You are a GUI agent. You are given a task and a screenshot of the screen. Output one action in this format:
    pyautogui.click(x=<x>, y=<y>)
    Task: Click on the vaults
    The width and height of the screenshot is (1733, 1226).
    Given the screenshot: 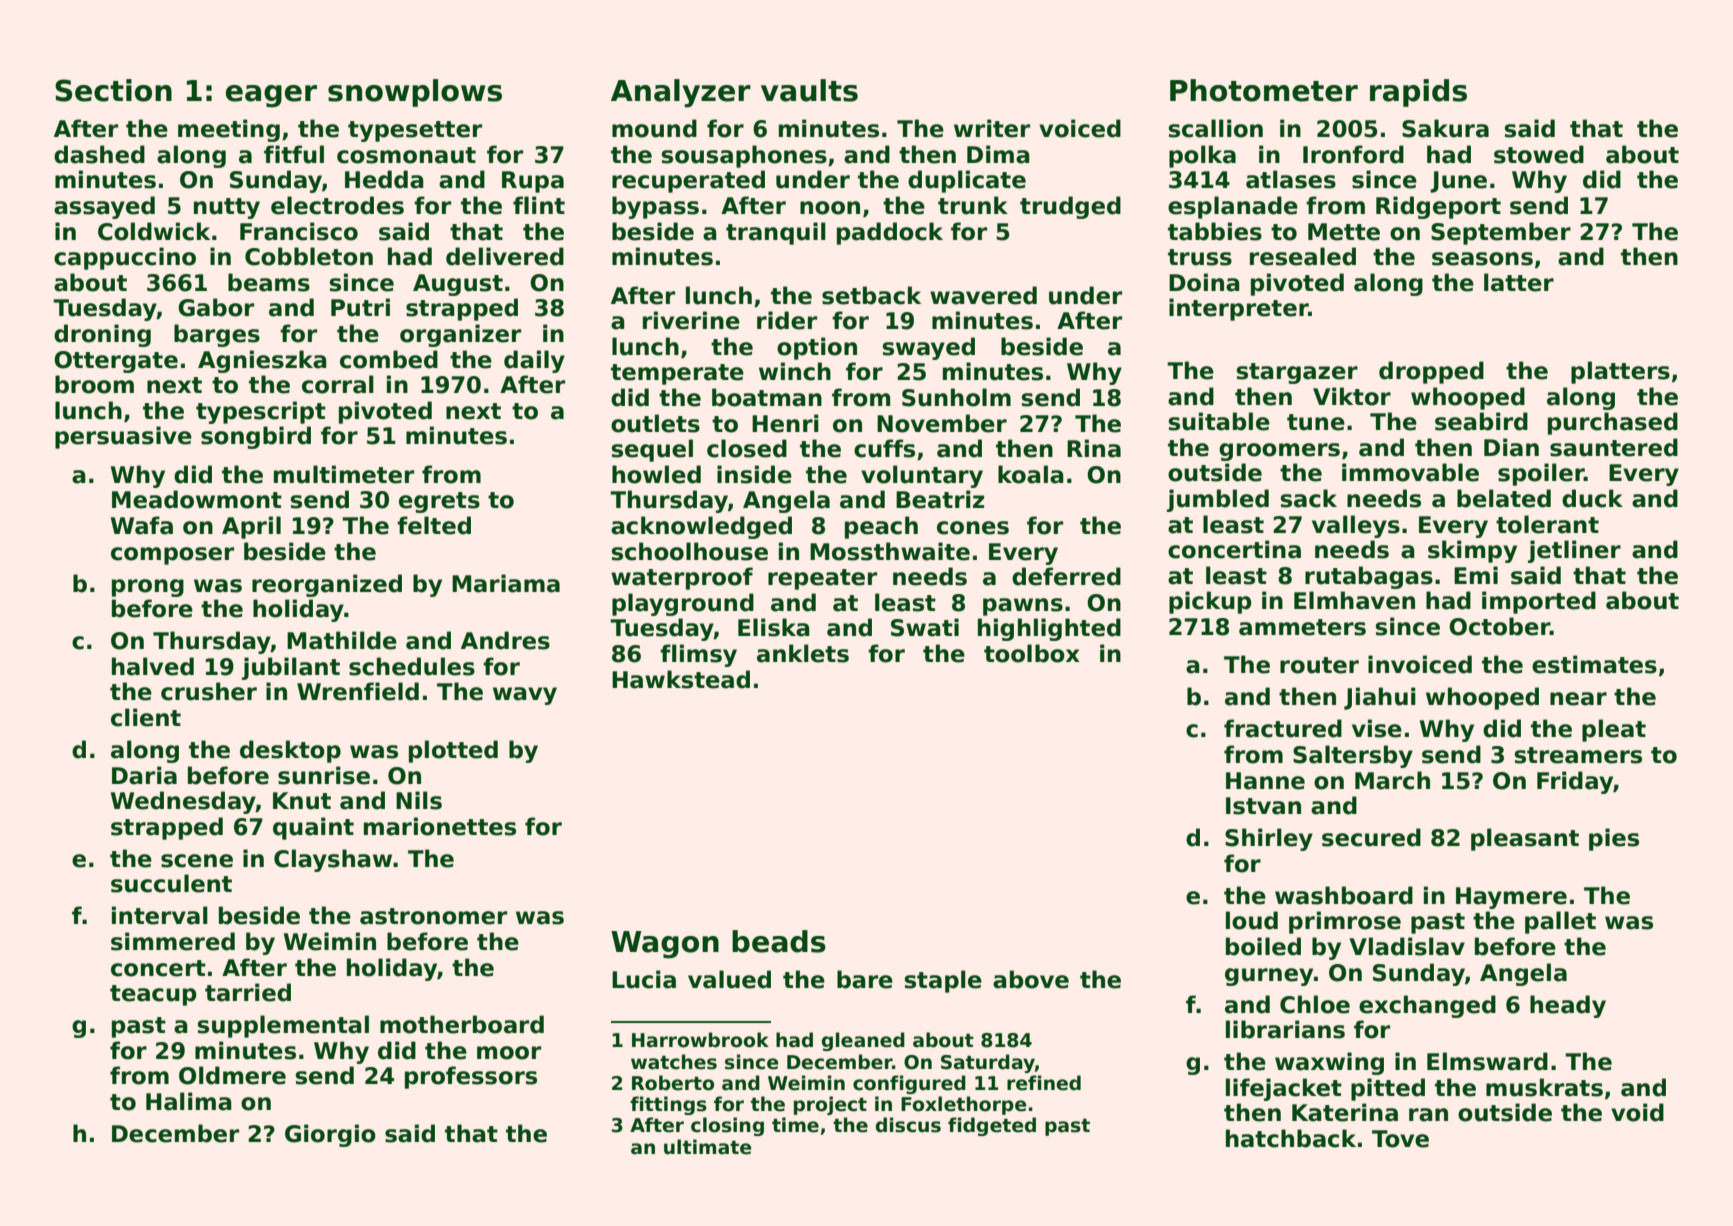 What is the action you would take?
    pyautogui.click(x=809, y=90)
